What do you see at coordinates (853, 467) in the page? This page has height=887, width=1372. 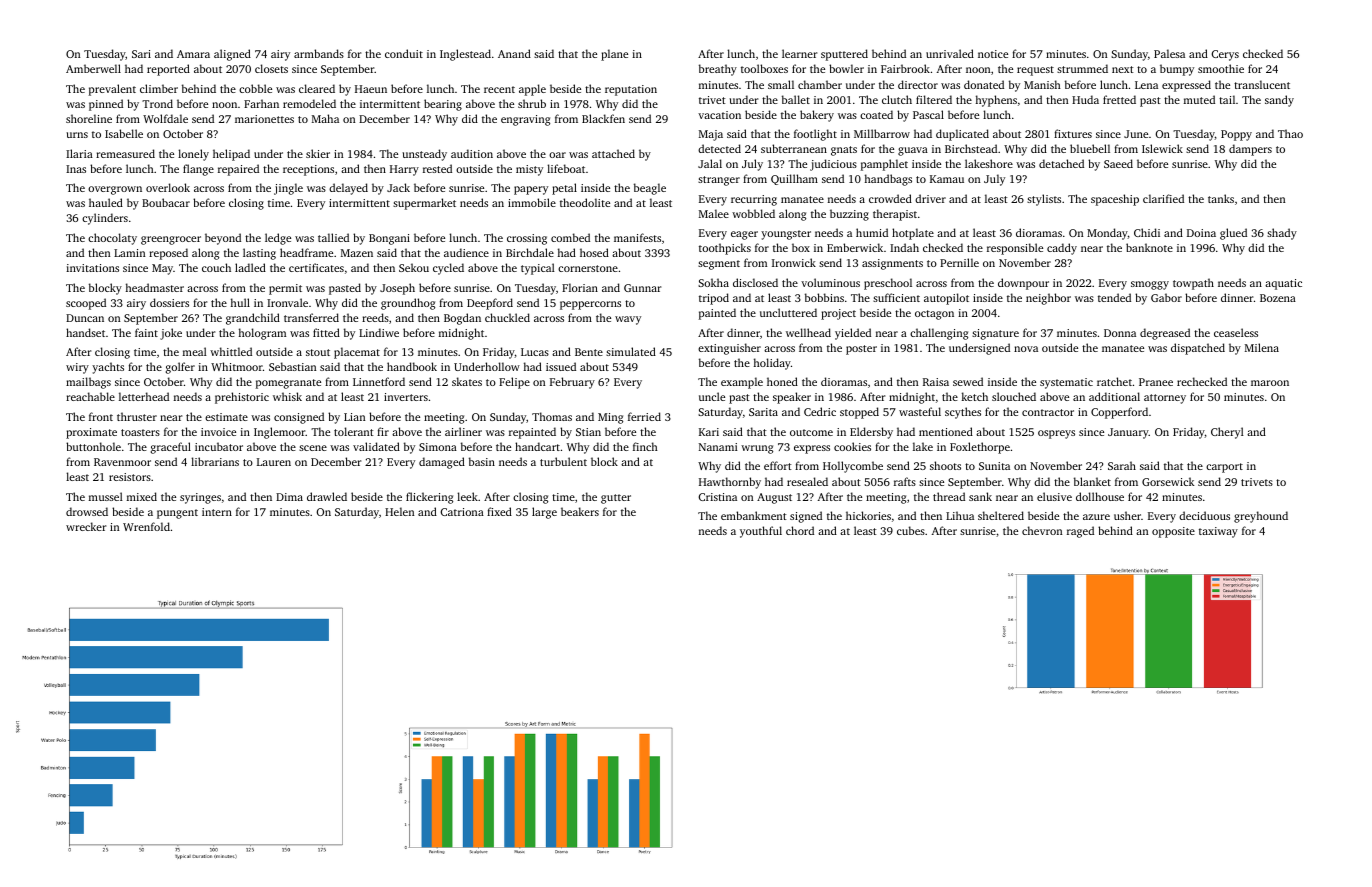 I see `Hollycombe` at bounding box center [853, 467].
